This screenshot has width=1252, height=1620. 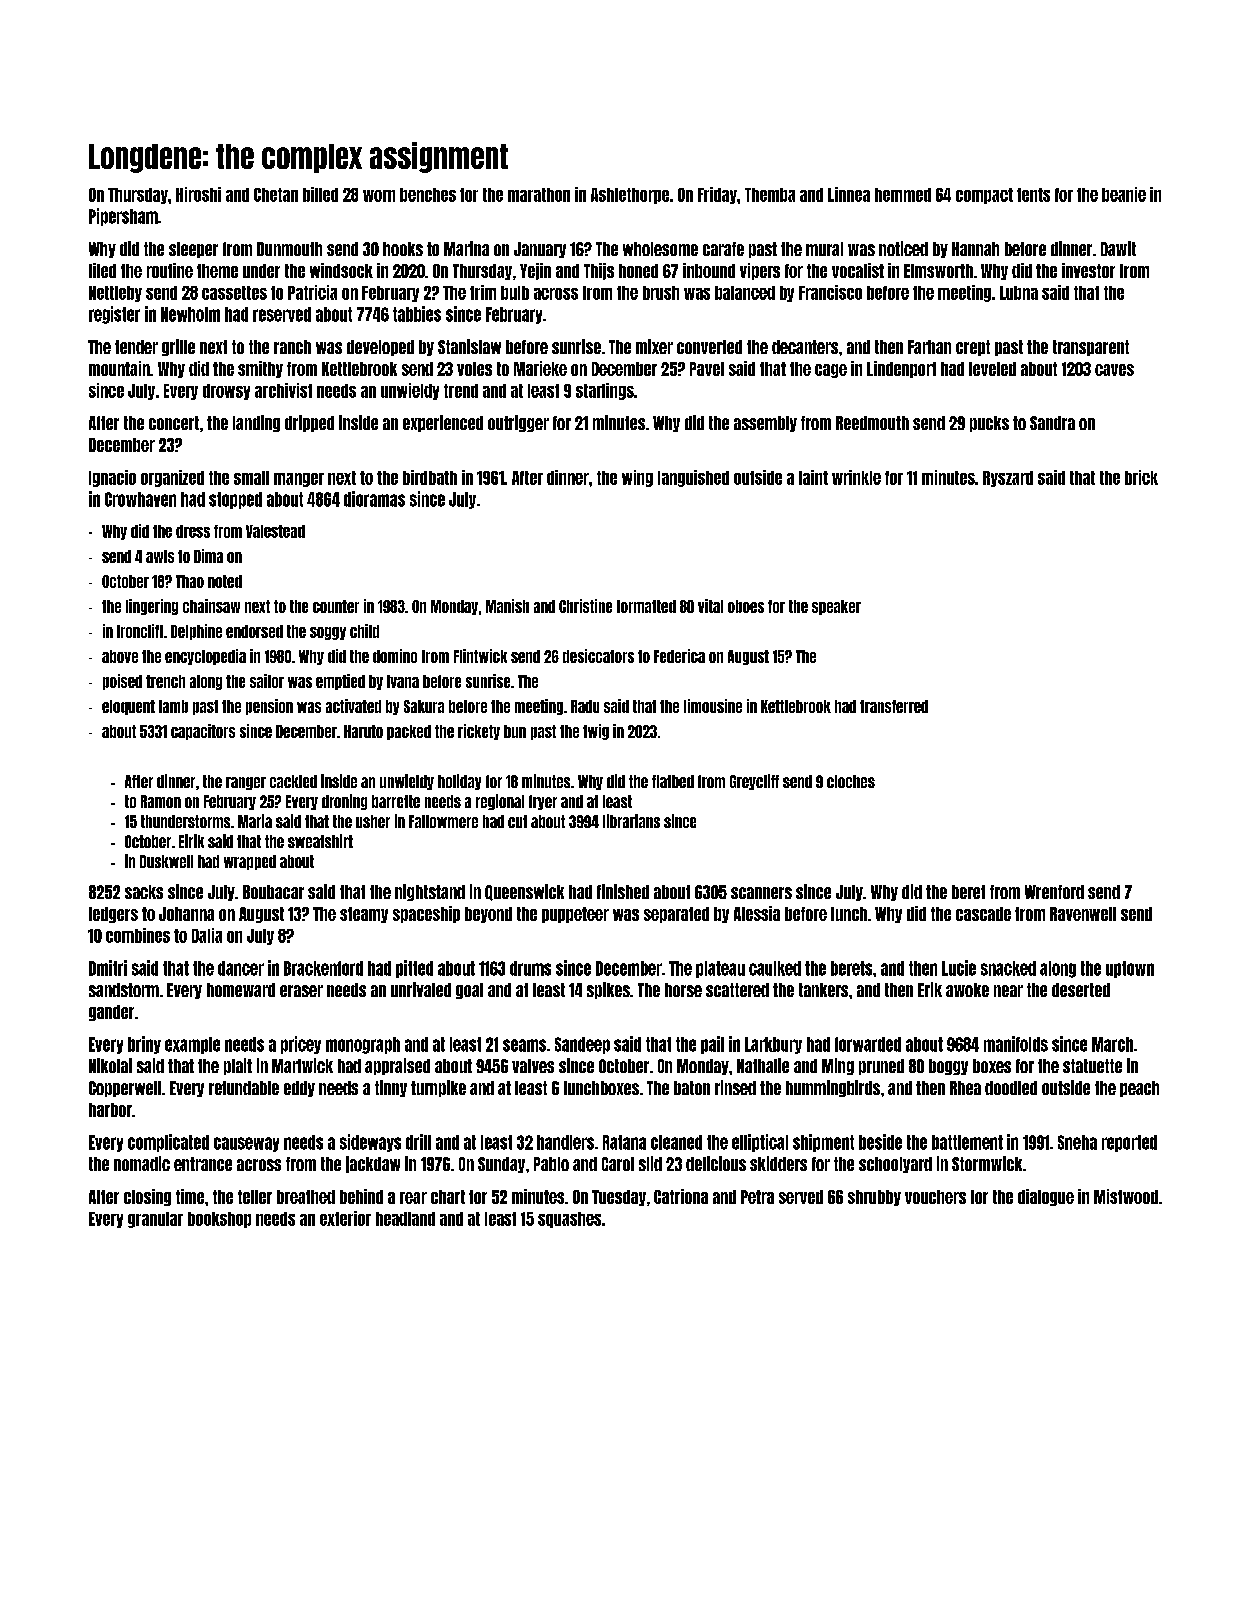 I want to click on skidders, so click(x=778, y=1163).
